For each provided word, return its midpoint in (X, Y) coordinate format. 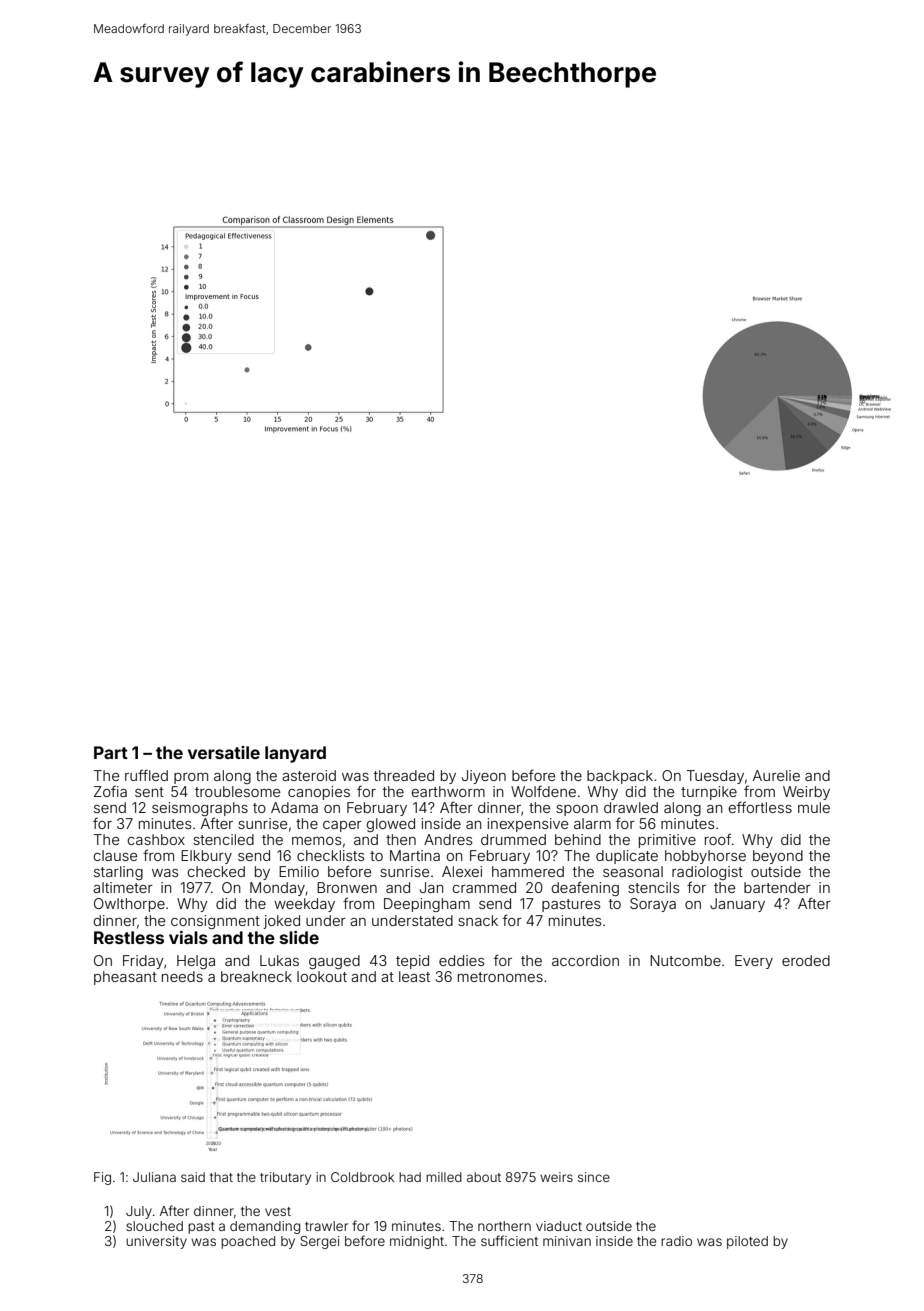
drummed (513, 839)
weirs (556, 1177)
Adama (294, 807)
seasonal (633, 871)
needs (182, 976)
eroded (806, 960)
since (594, 1177)
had (410, 1177)
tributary (285, 1178)
